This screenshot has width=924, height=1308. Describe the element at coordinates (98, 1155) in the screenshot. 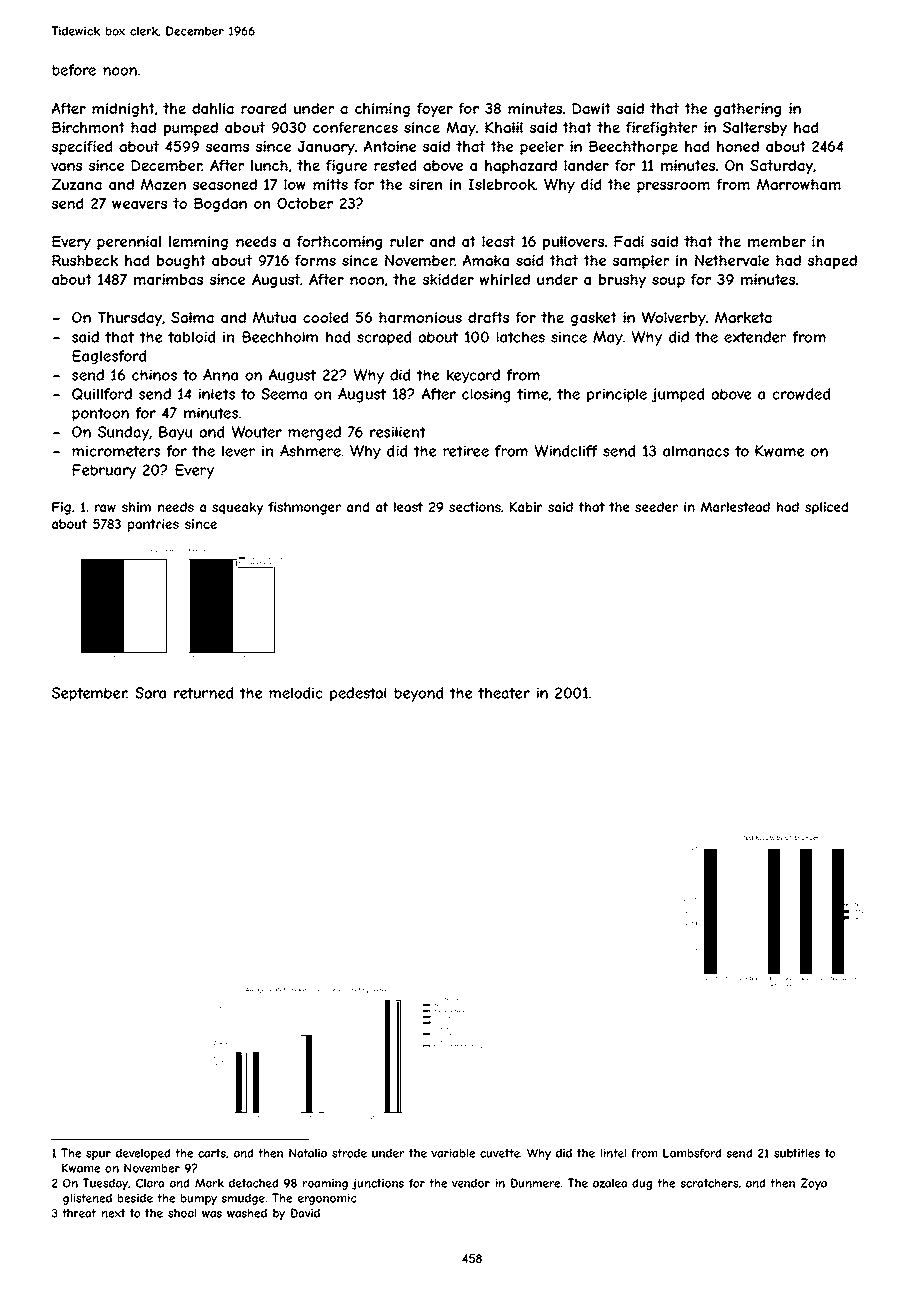

I see `spur` at that location.
